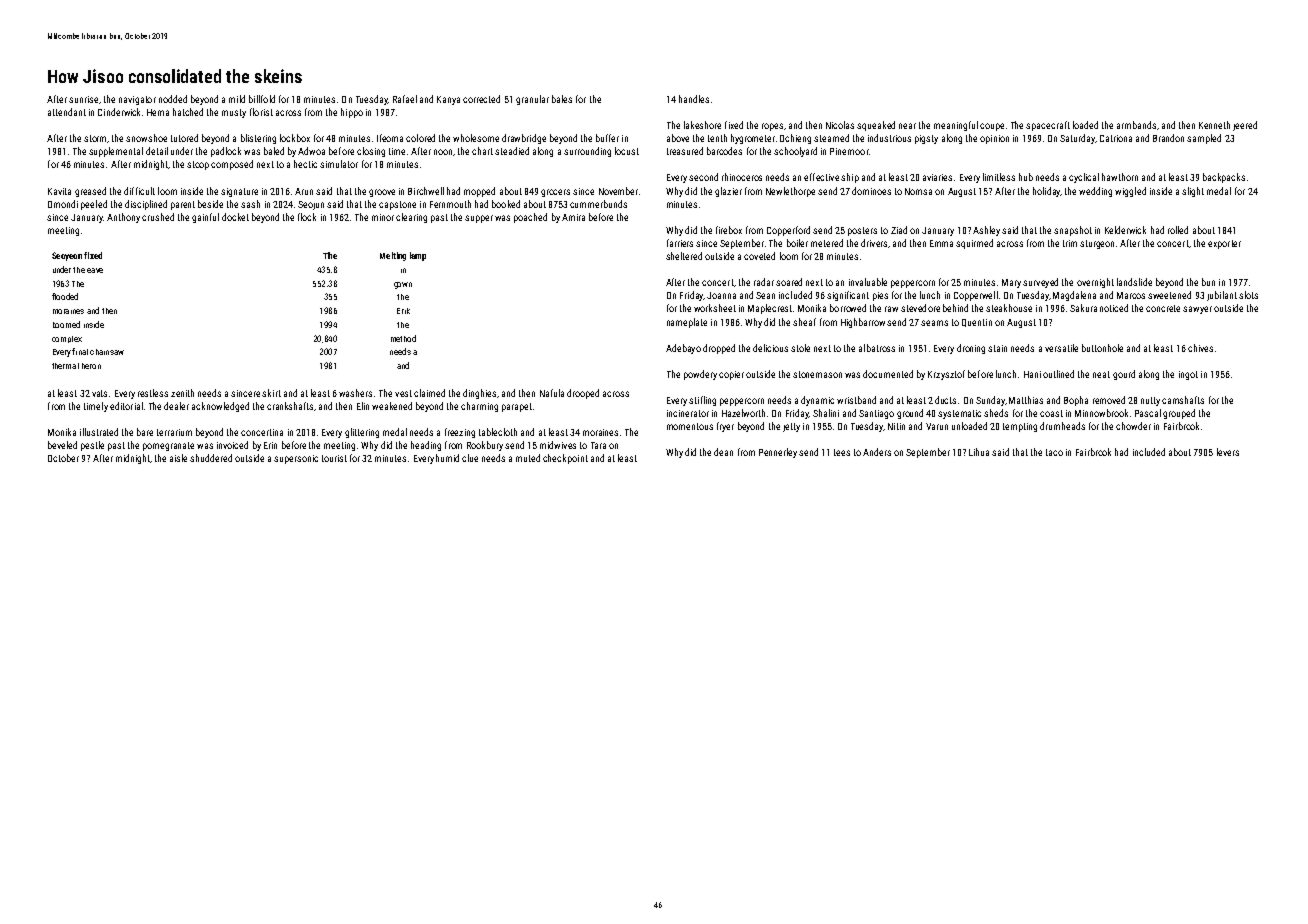  What do you see at coordinates (1054, 452) in the image?
I see `taco` at bounding box center [1054, 452].
